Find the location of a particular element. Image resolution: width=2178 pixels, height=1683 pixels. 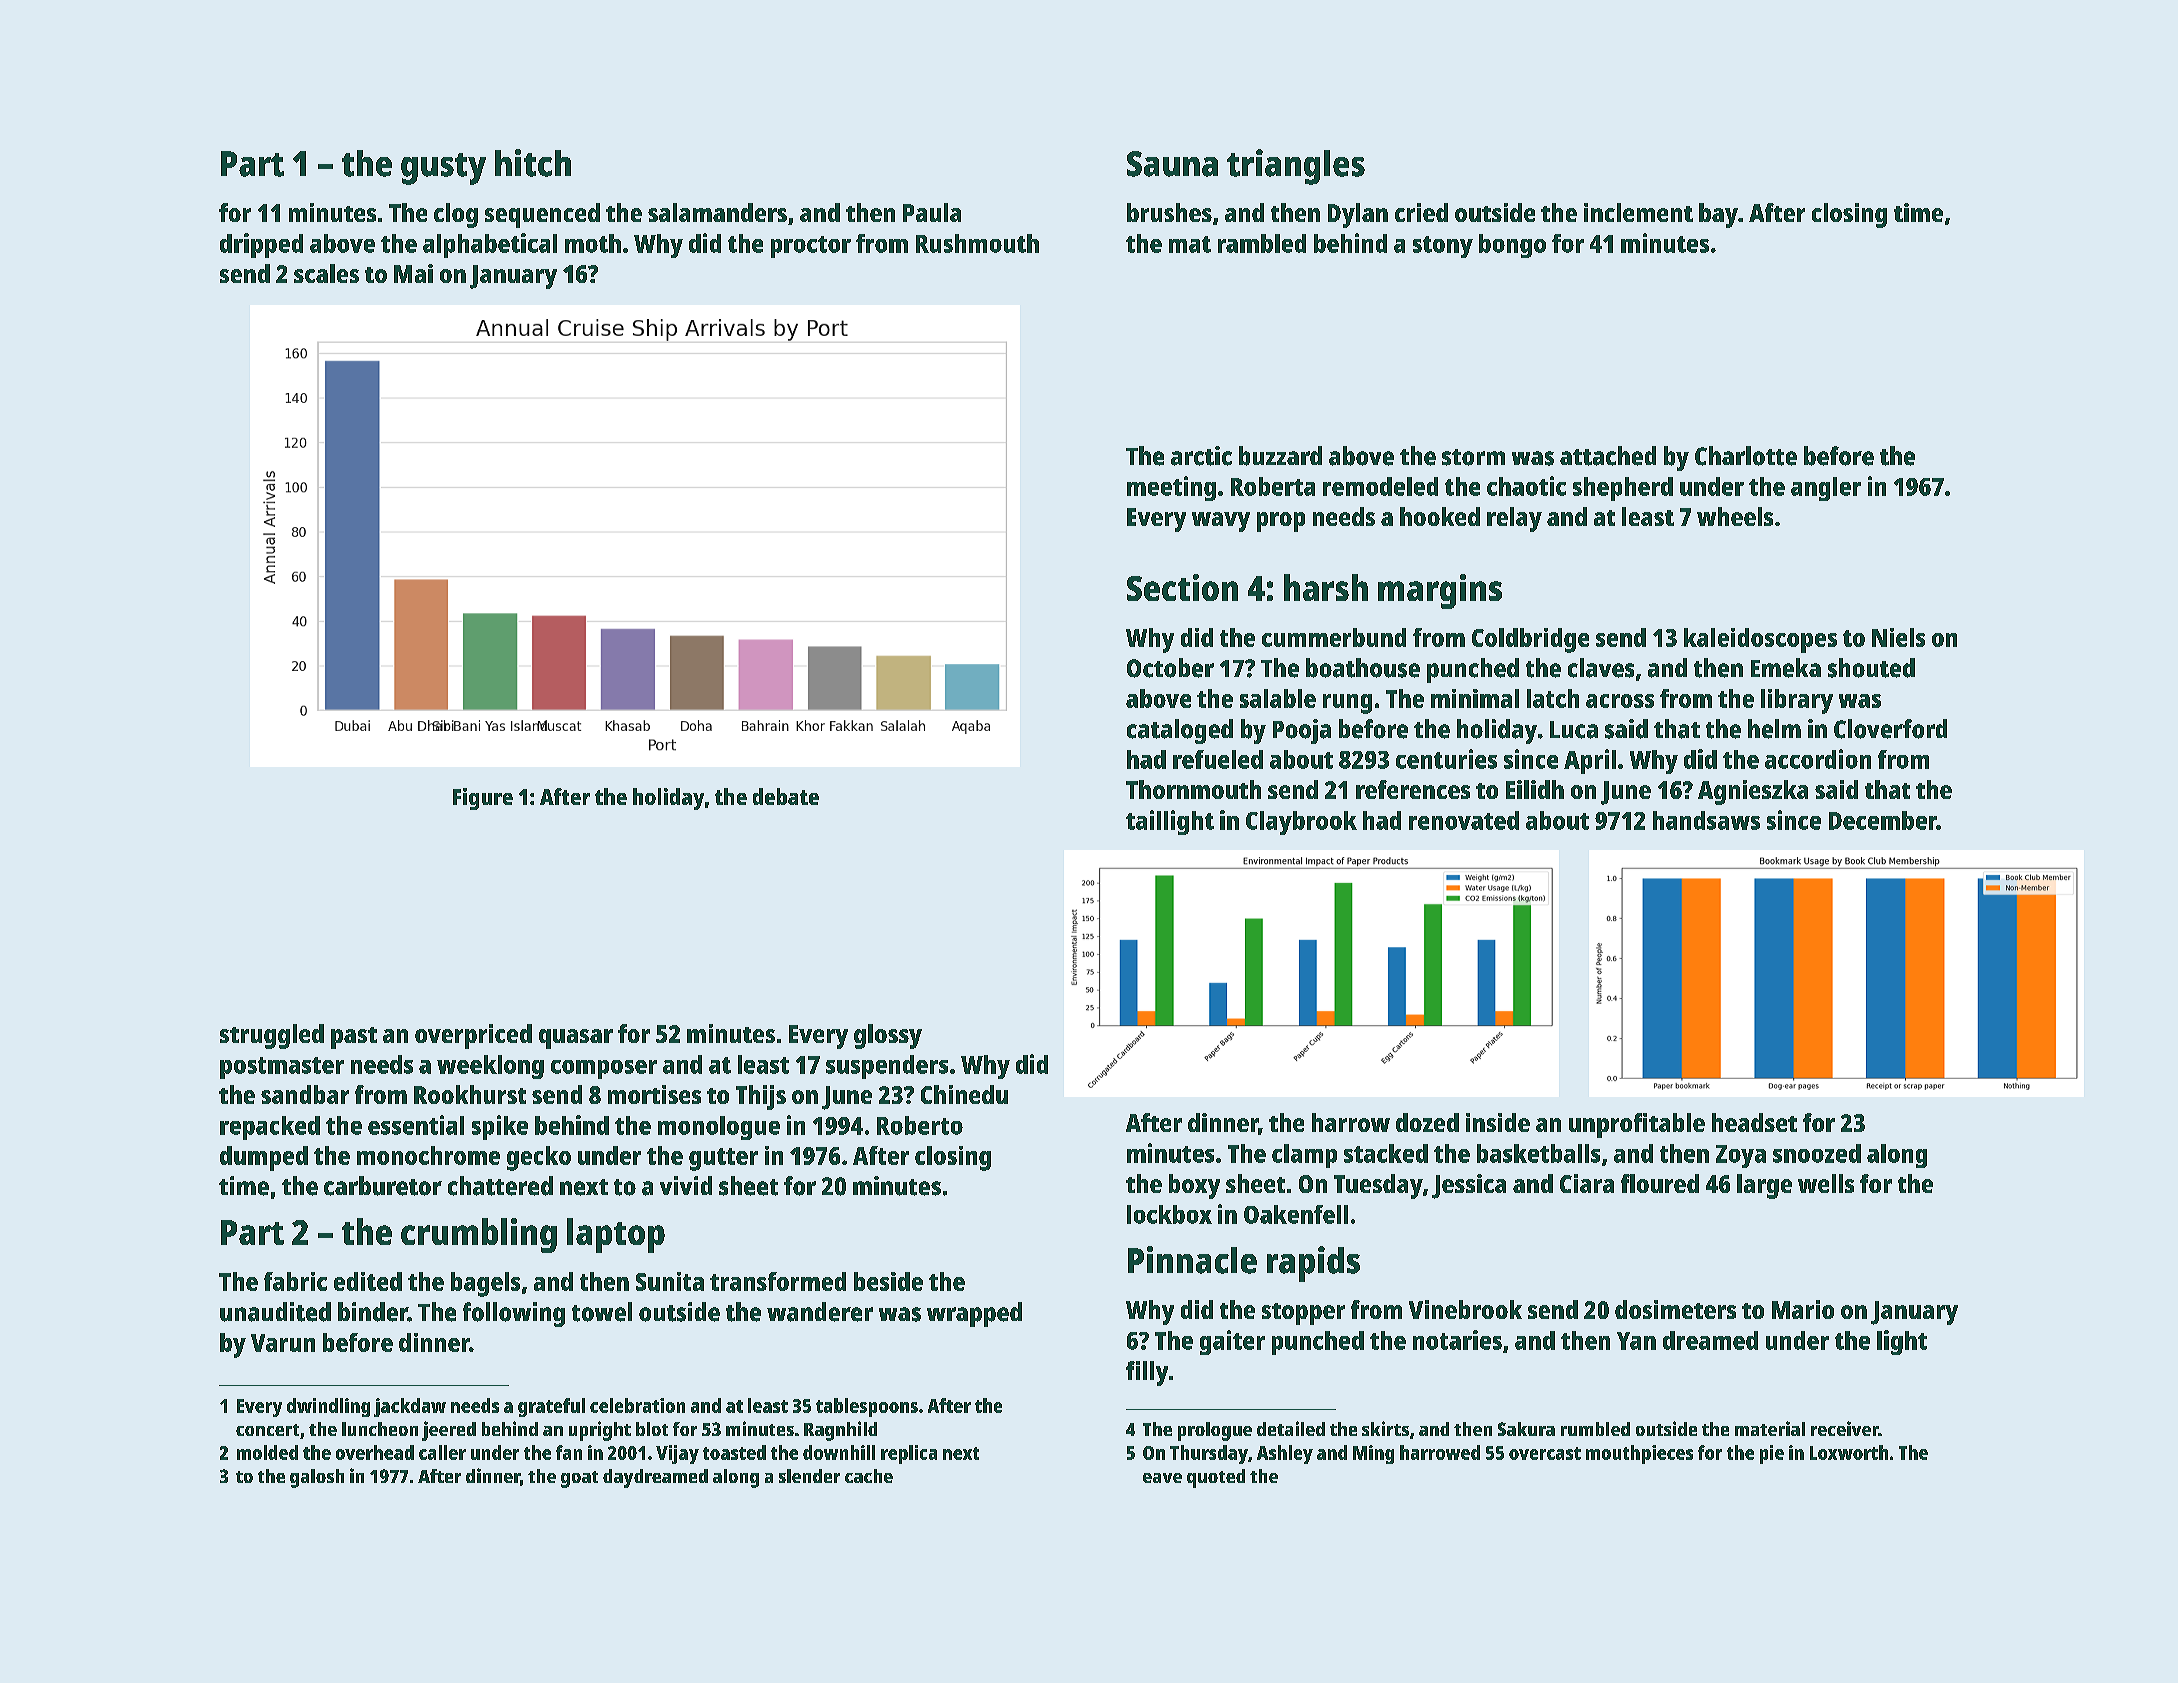

Mai is located at coordinates (413, 273).
